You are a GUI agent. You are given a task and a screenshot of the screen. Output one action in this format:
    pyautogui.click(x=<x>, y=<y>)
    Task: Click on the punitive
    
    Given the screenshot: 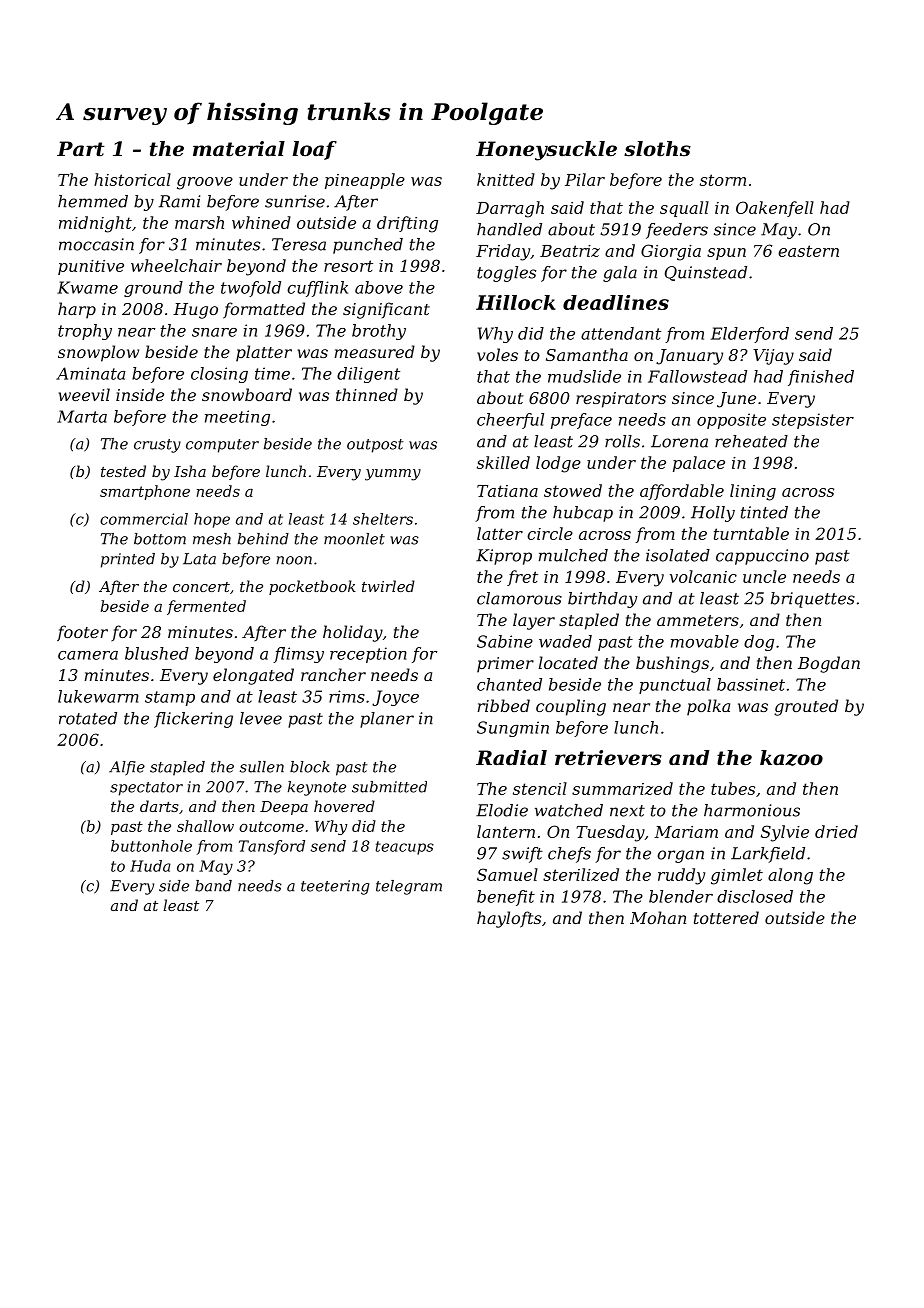 What is the action you would take?
    pyautogui.click(x=91, y=267)
